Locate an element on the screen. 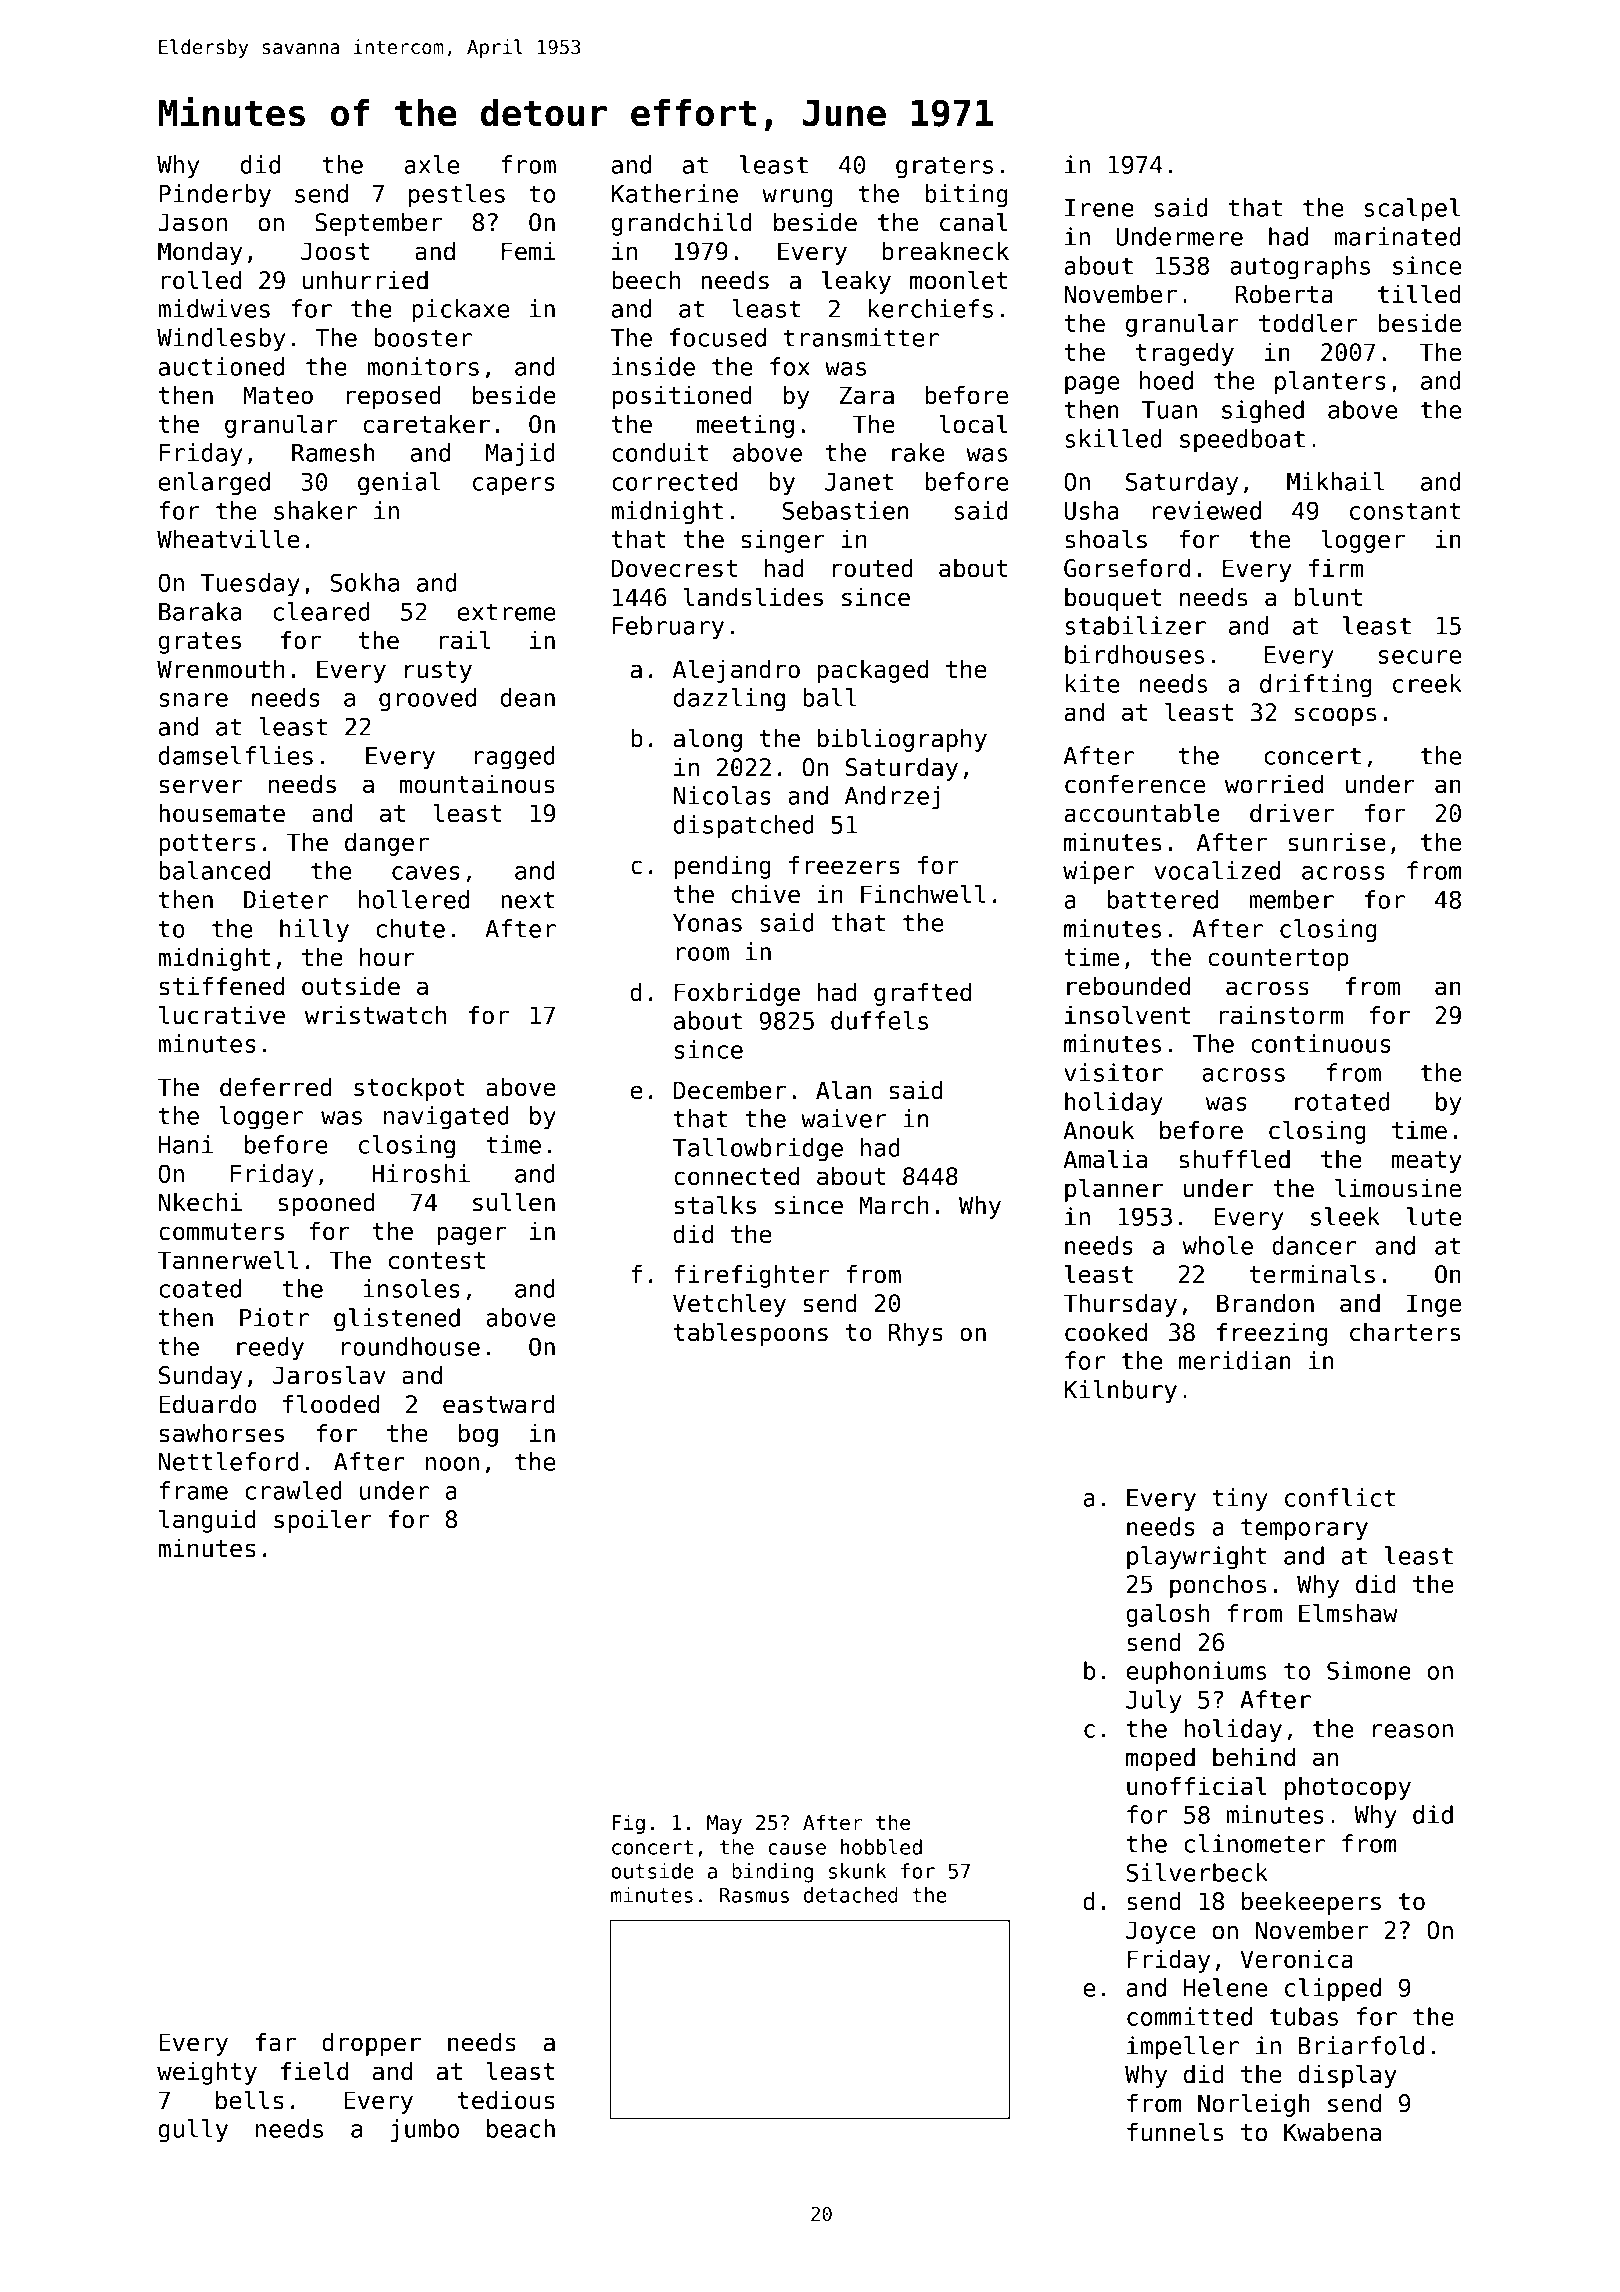  charters is located at coordinates (1405, 1332).
